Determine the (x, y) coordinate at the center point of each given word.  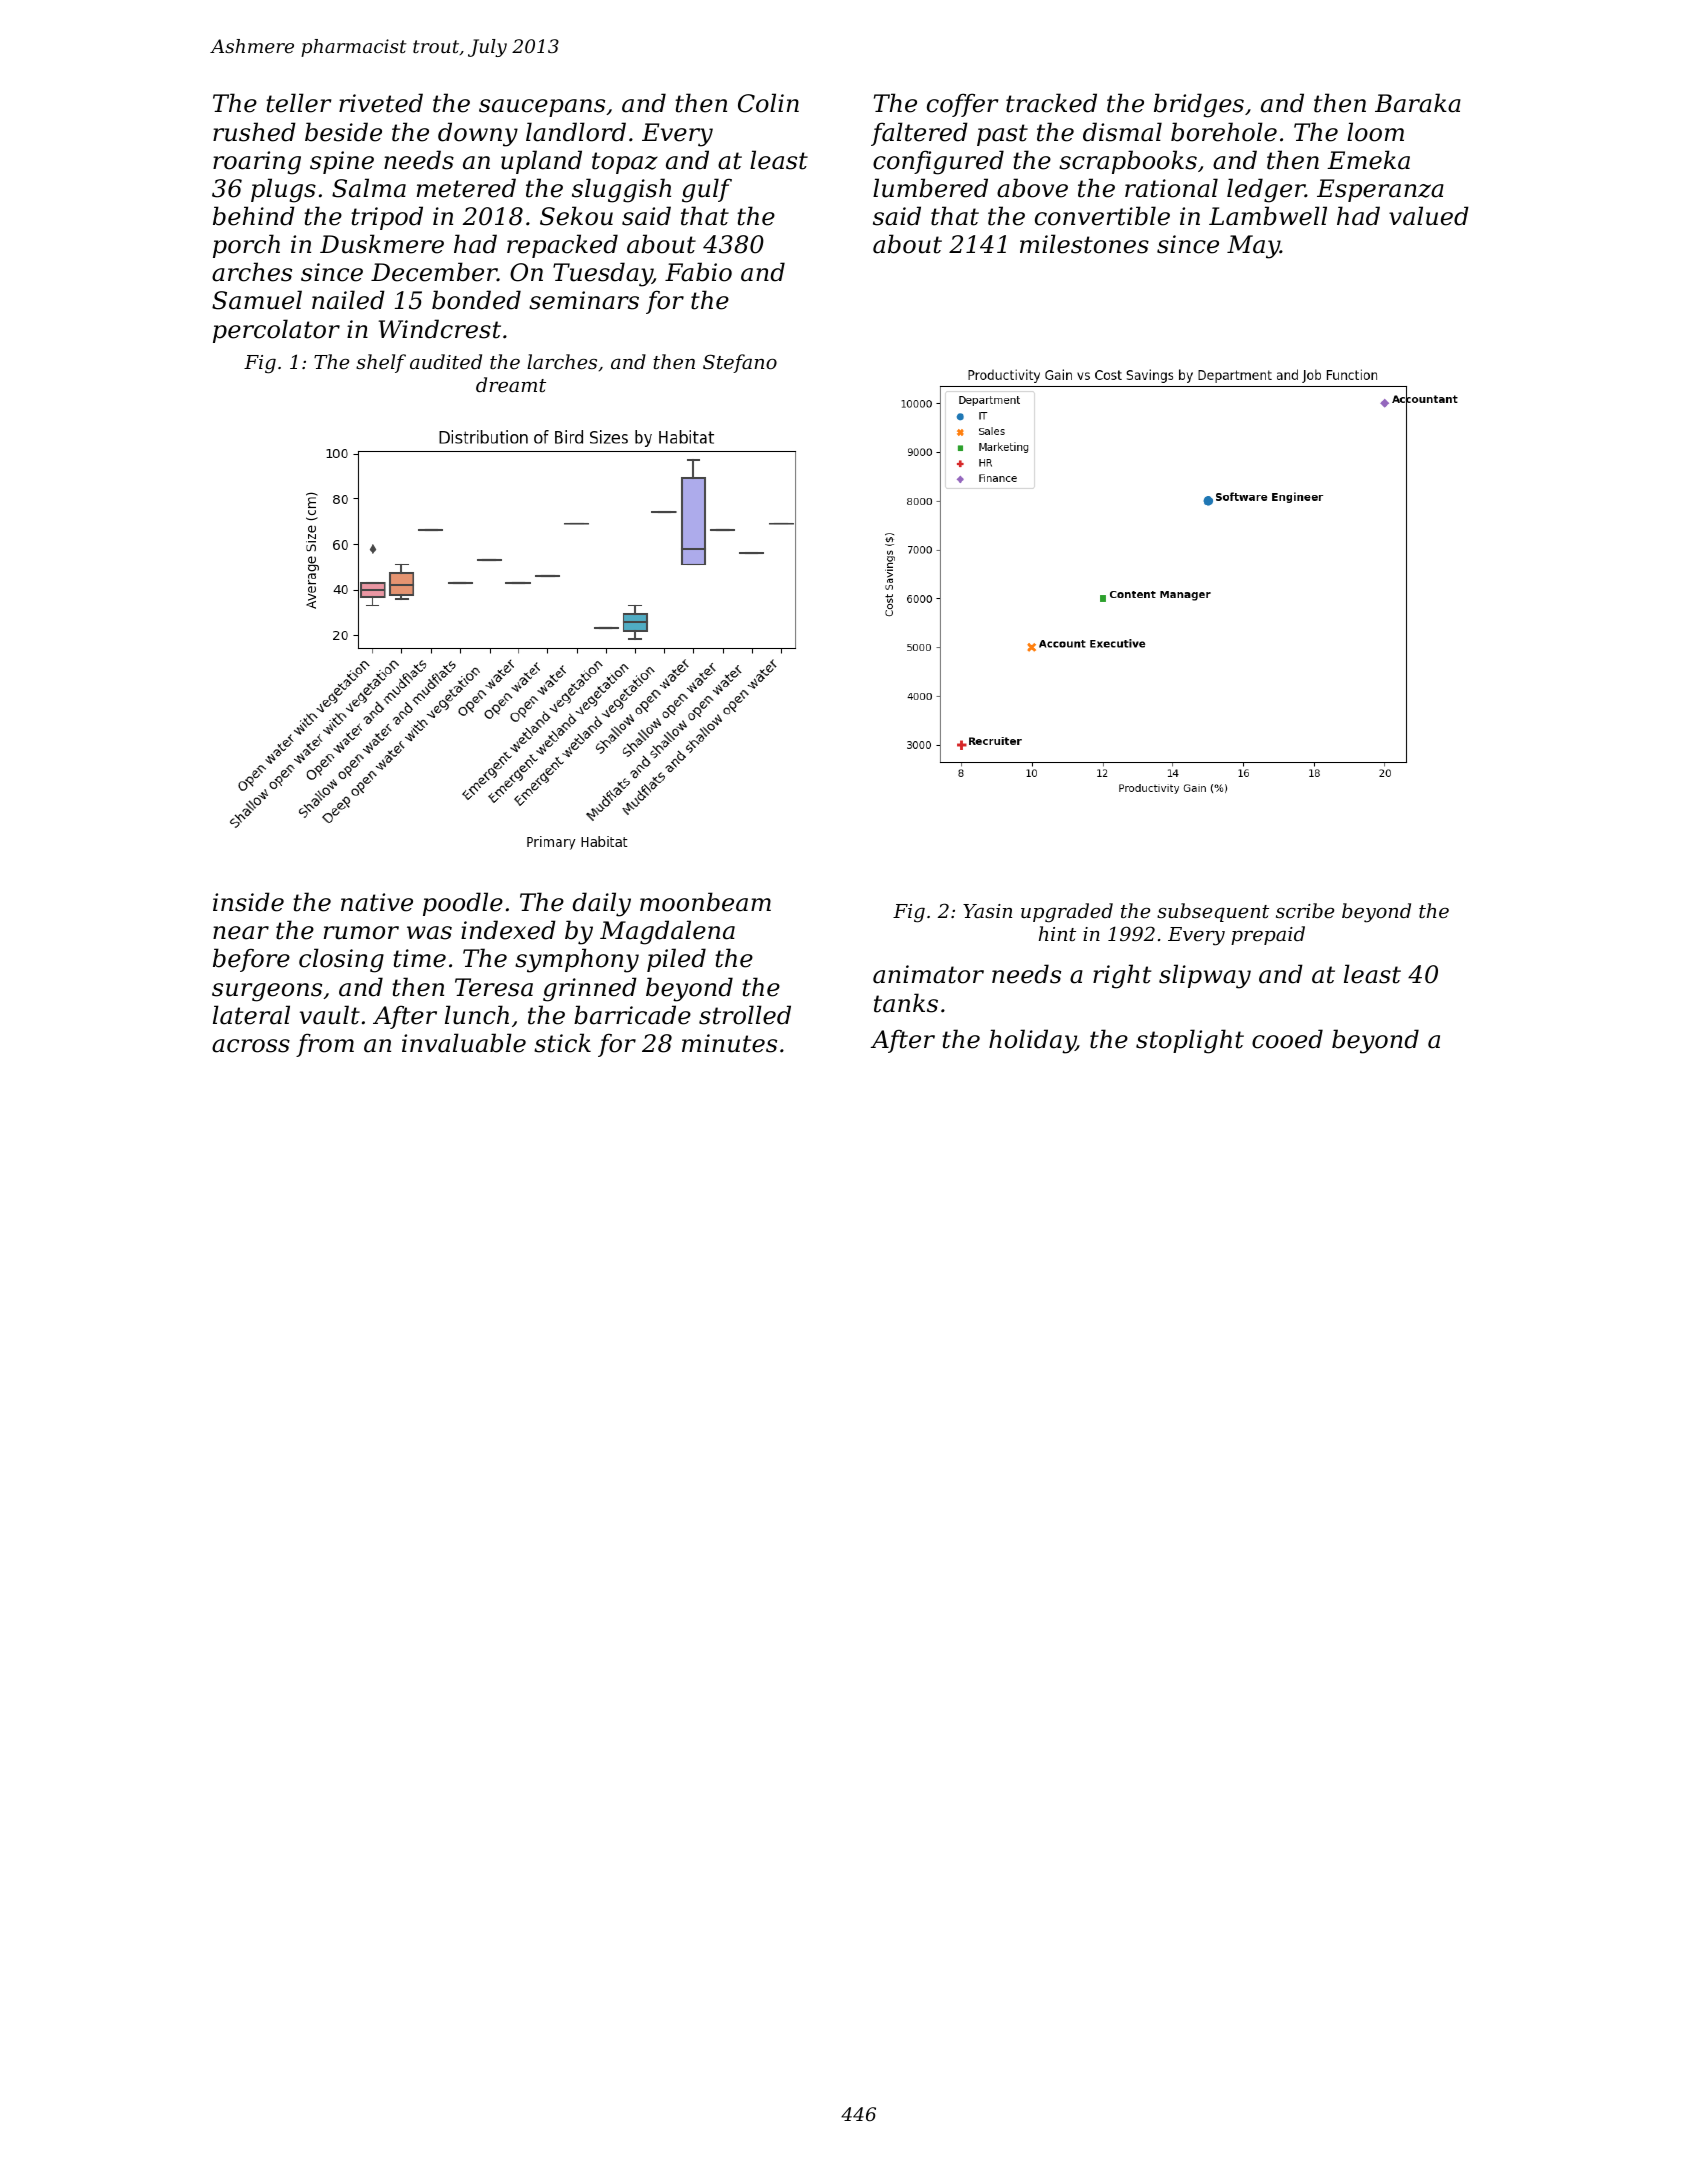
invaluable (464, 1043)
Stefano (740, 363)
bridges (1199, 105)
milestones (1084, 244)
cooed (1287, 1039)
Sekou (576, 216)
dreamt (511, 384)
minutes (729, 1043)
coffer (962, 105)
